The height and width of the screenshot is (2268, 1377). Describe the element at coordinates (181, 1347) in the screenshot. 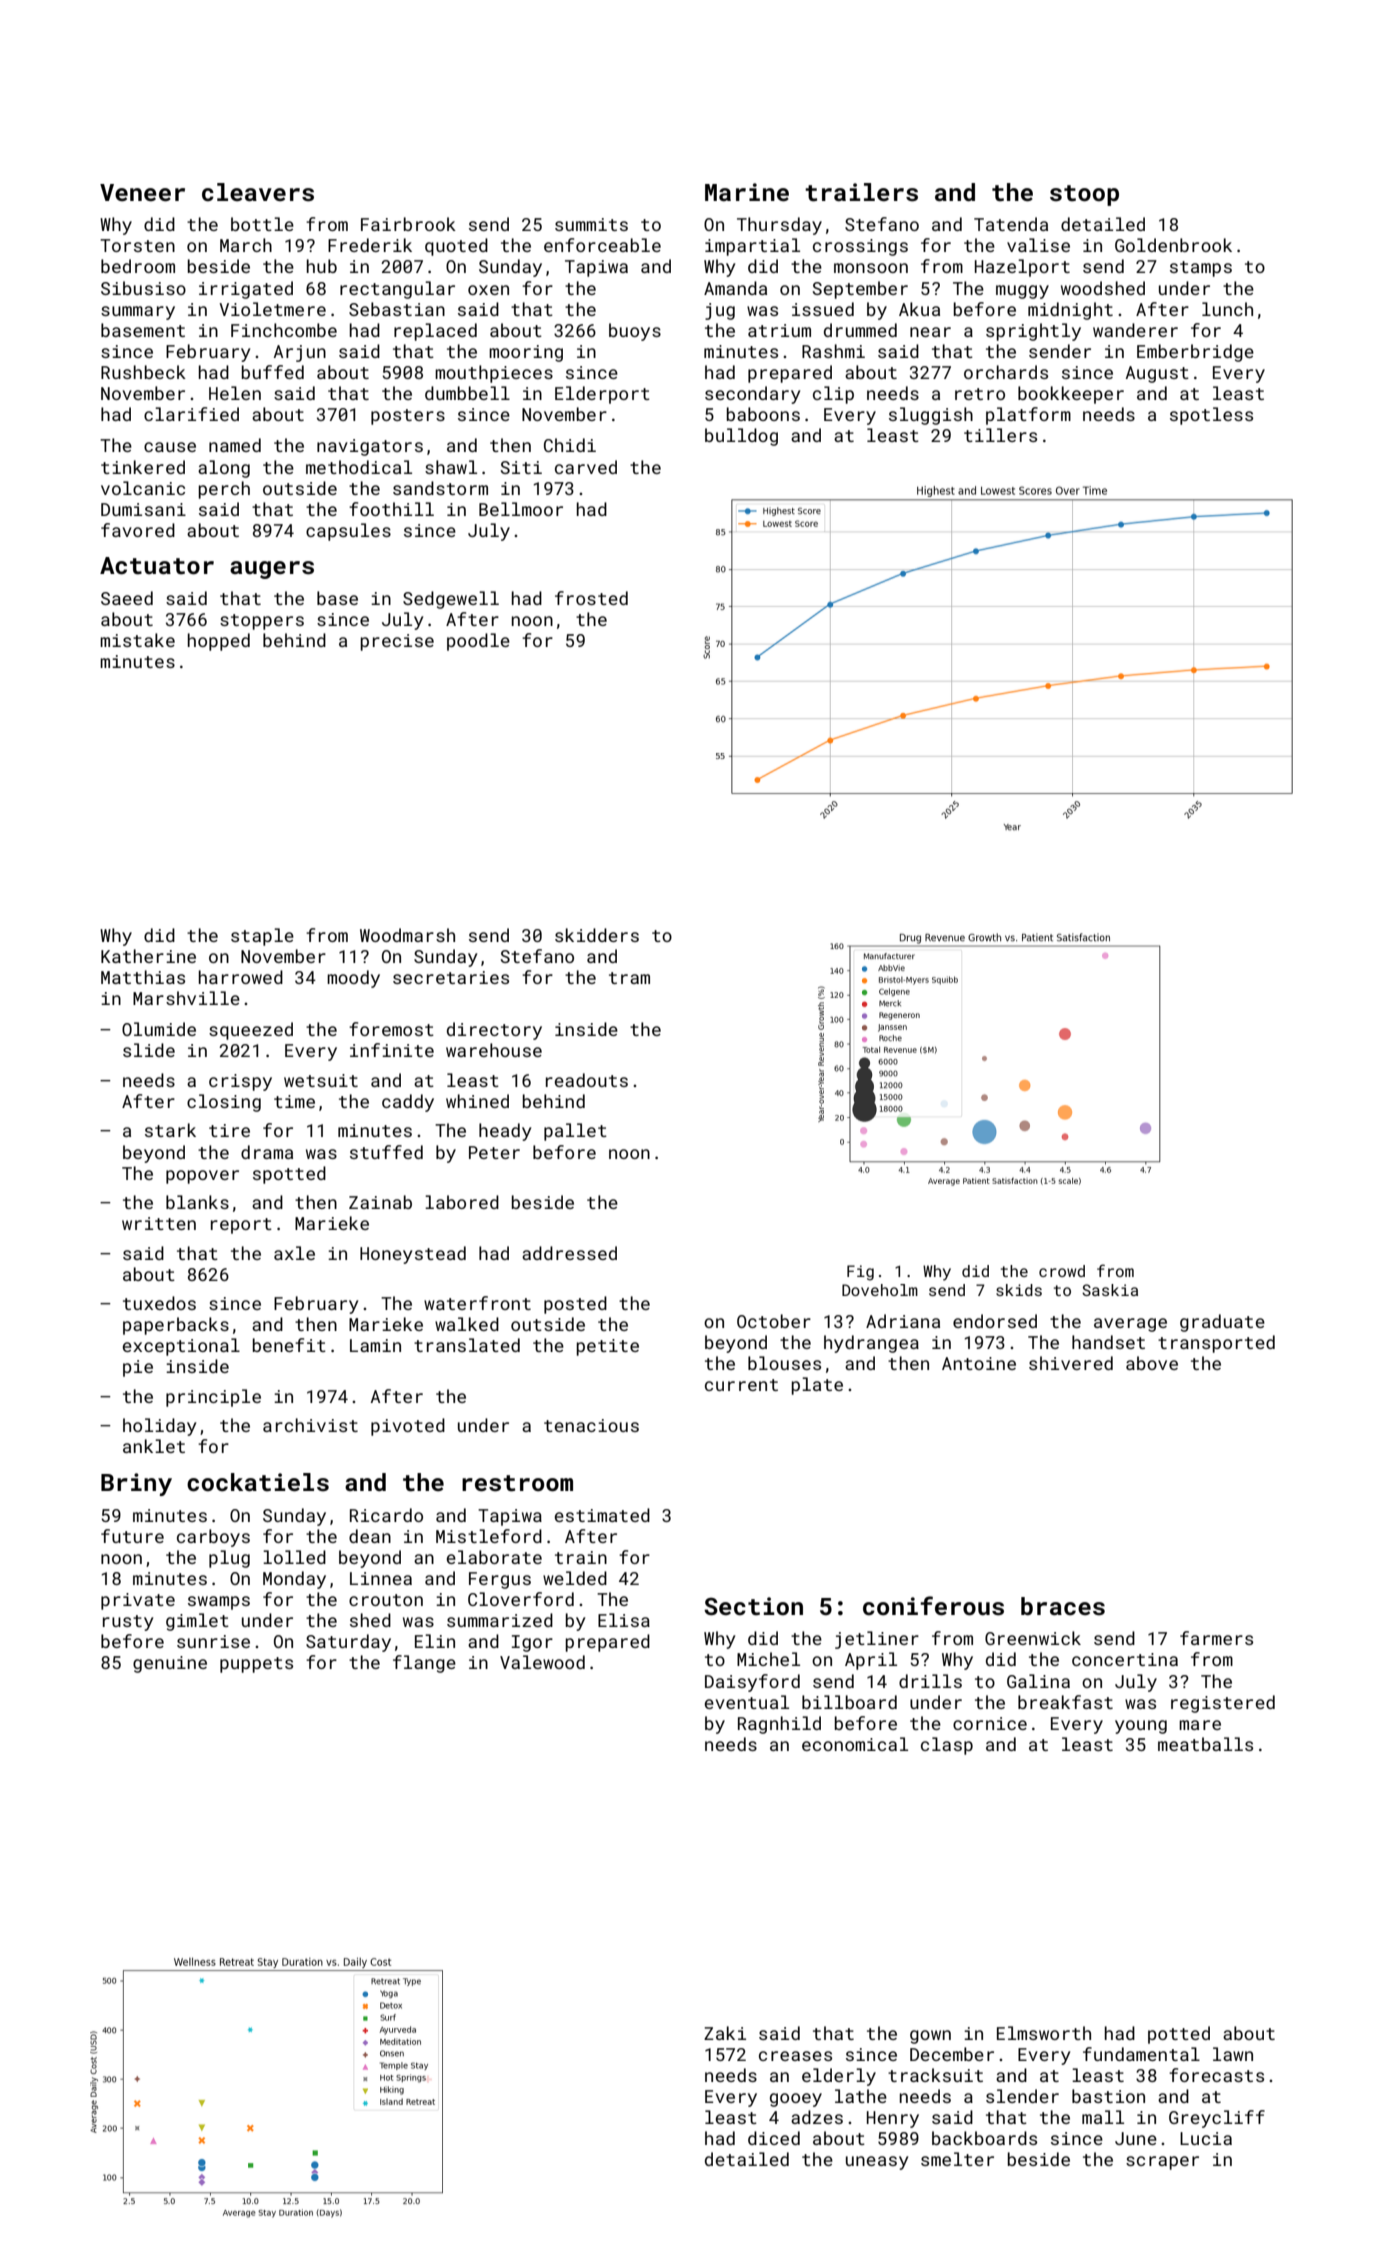

I see `exceptional` at that location.
